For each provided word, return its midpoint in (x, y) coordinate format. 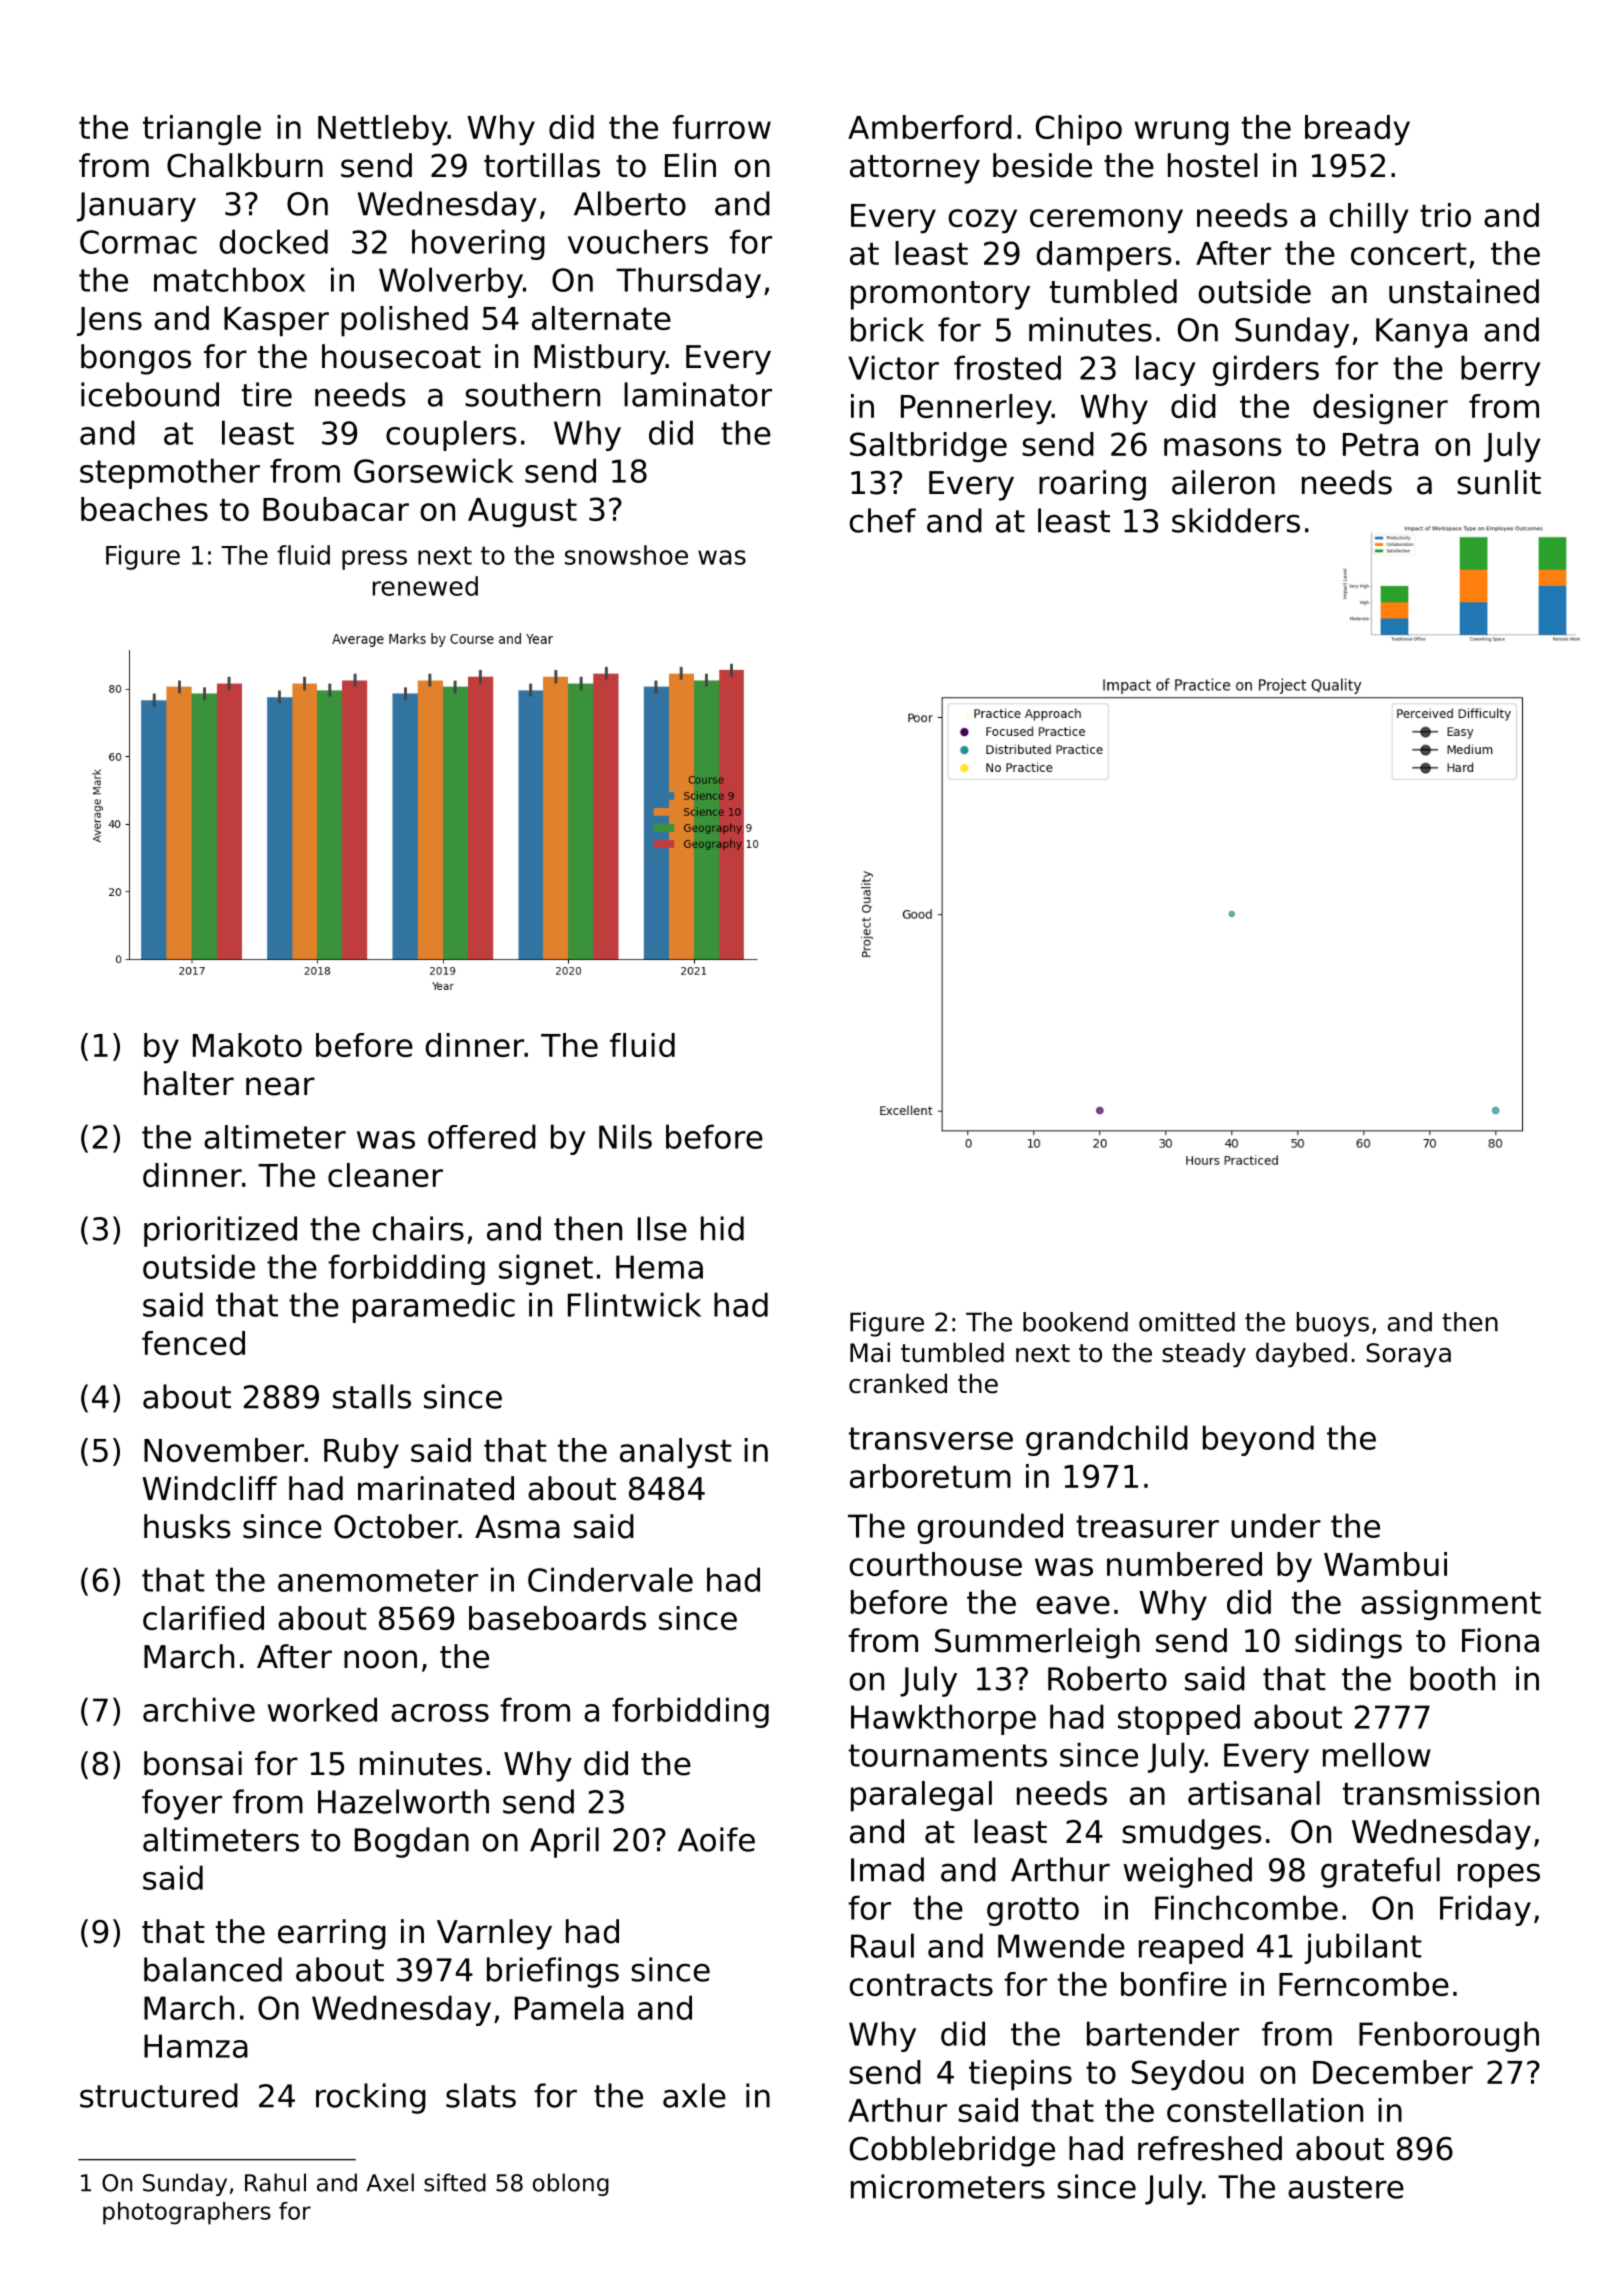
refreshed (1210, 2148)
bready (1357, 130)
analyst (676, 1453)
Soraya (1408, 1355)
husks (187, 1526)
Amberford (930, 127)
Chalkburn (245, 165)
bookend (1075, 1322)
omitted (1187, 1322)
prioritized (220, 1231)
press (374, 560)
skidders (1236, 520)
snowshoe (626, 555)
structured (159, 2095)
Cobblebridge (952, 2151)
